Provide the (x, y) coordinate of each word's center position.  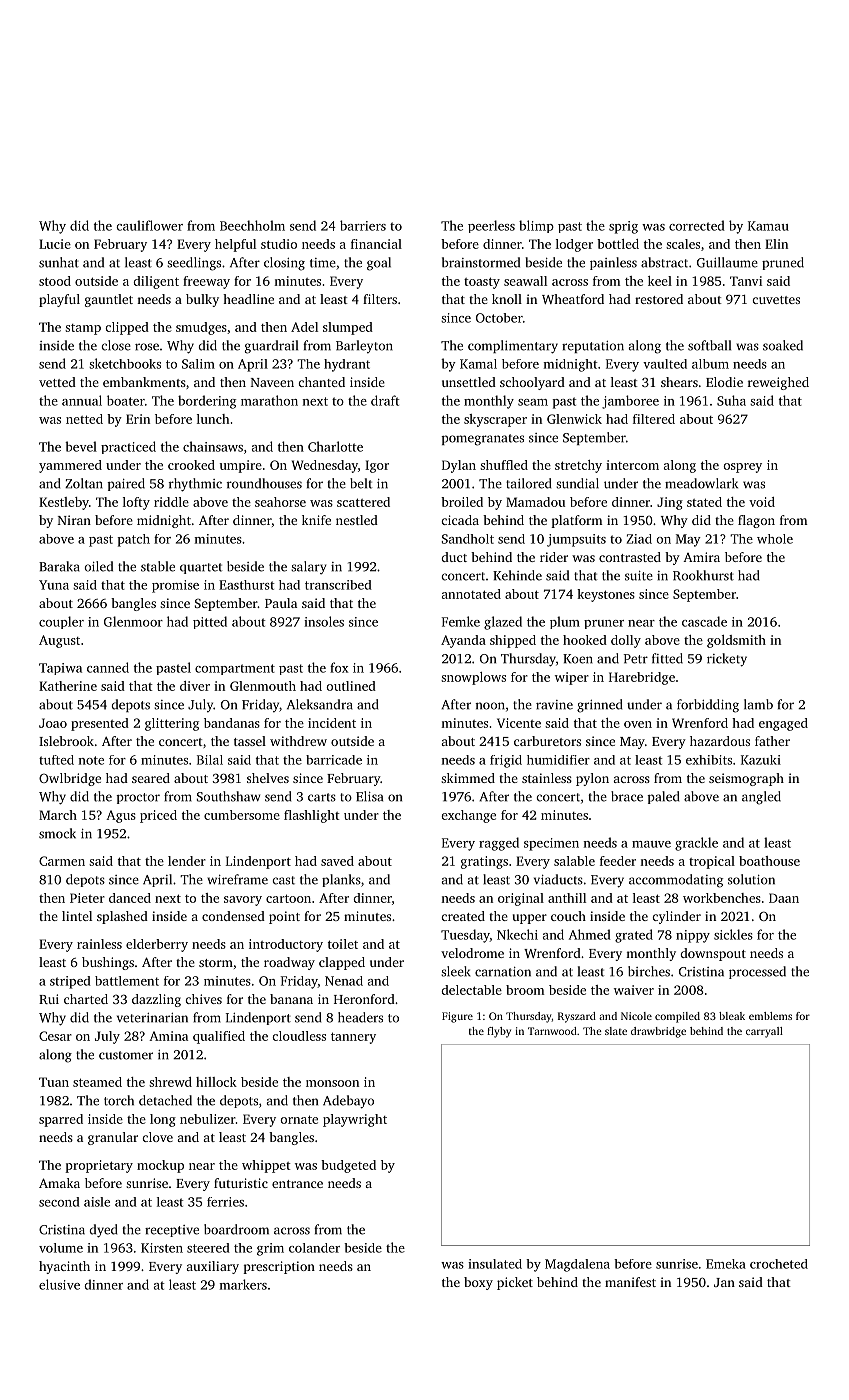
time (323, 263)
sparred (61, 1120)
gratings (484, 862)
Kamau (768, 226)
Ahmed (590, 934)
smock (57, 833)
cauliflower (149, 225)
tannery (353, 1038)
